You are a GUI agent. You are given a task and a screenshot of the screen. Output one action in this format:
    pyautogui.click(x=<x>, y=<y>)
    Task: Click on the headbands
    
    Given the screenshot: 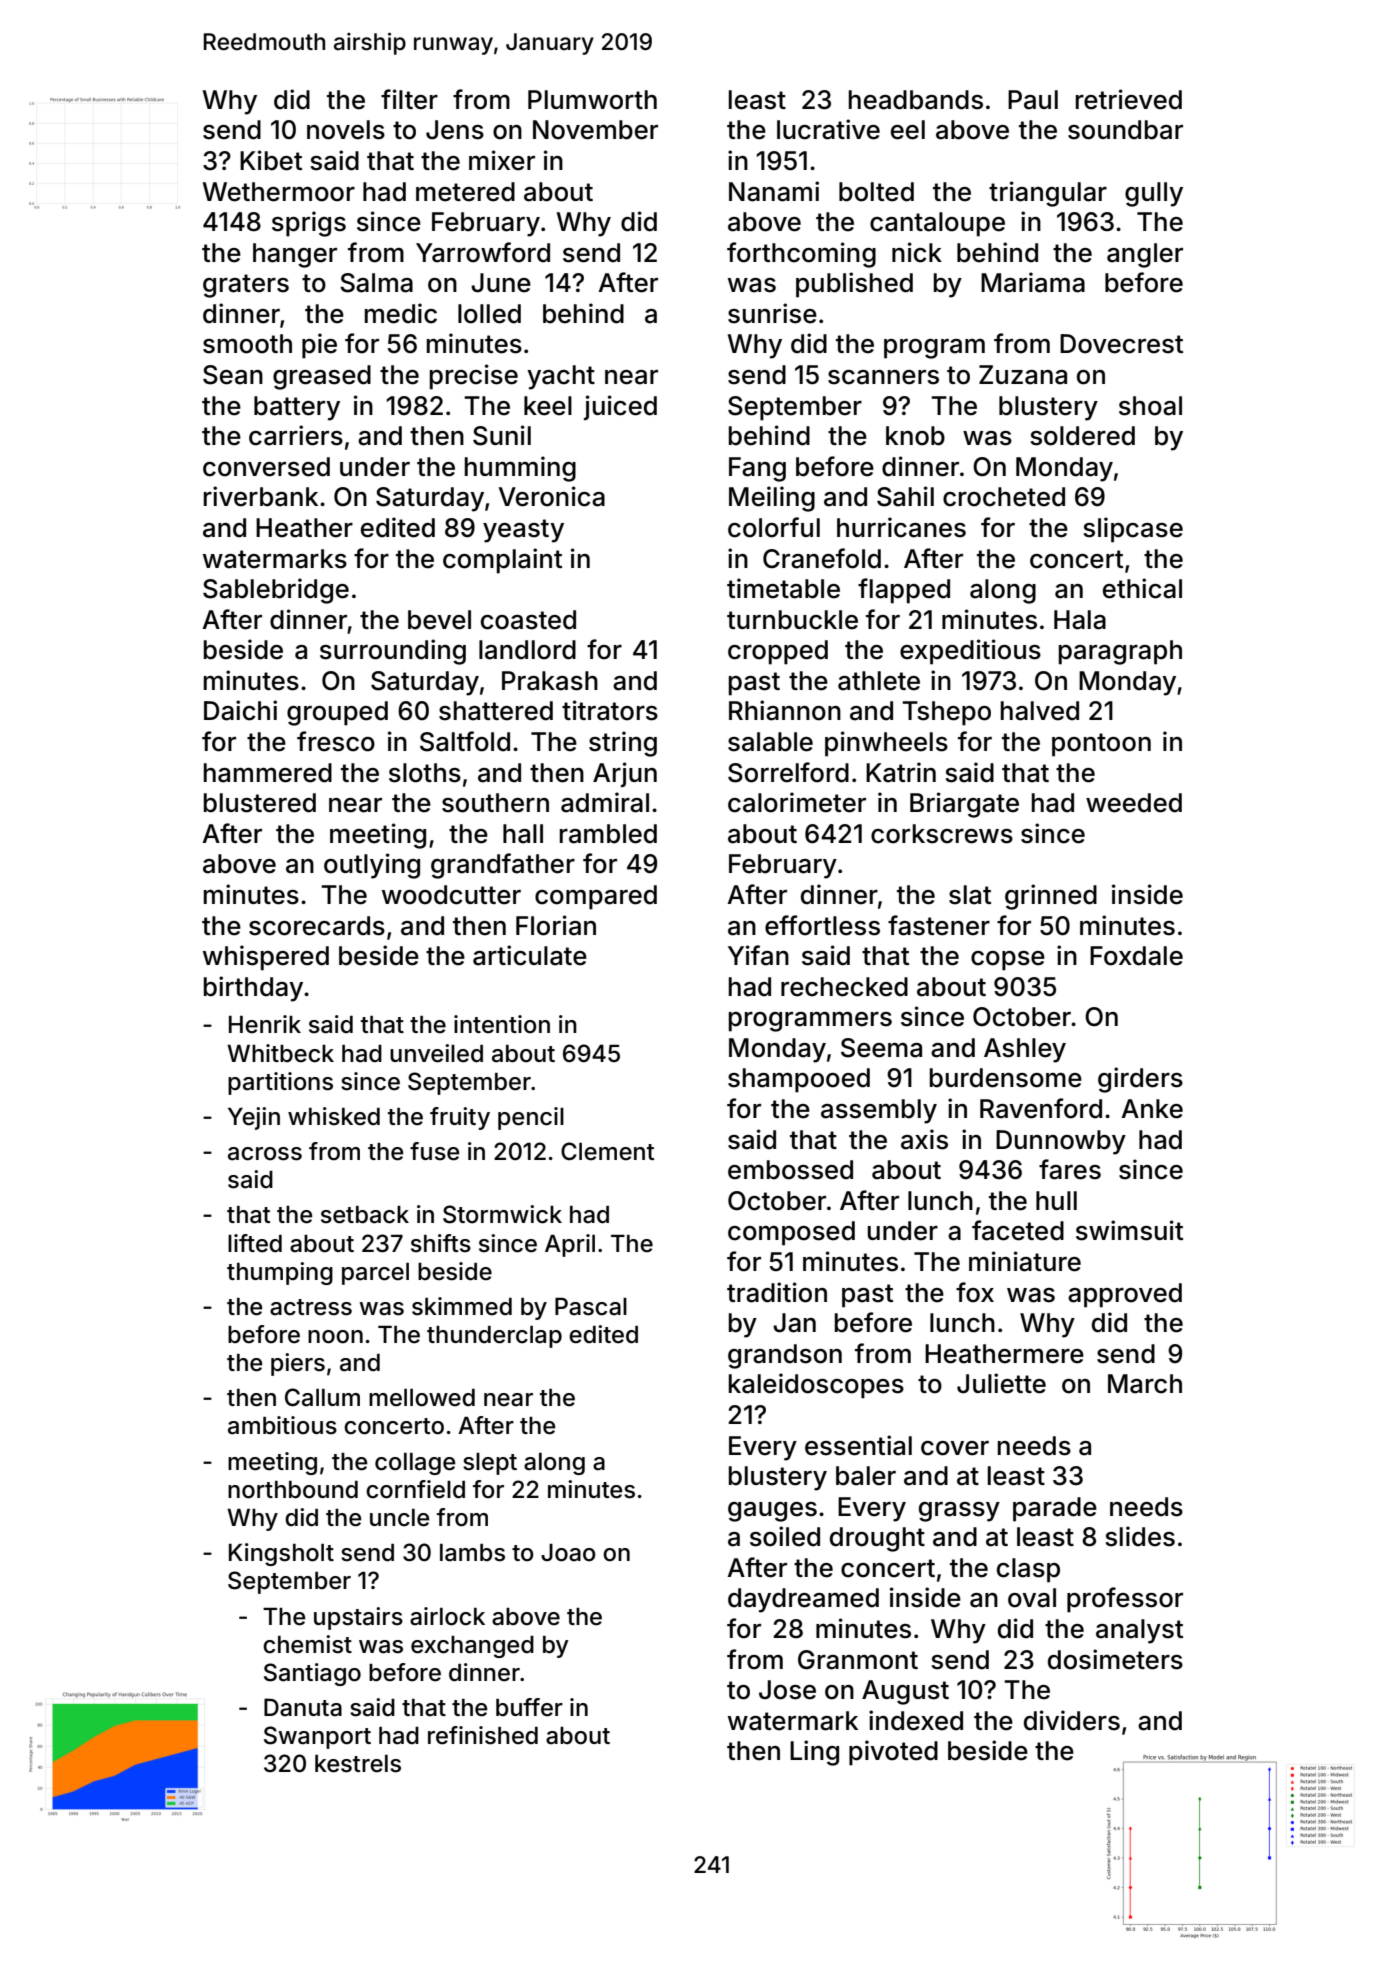 What is the action you would take?
    pyautogui.click(x=916, y=100)
